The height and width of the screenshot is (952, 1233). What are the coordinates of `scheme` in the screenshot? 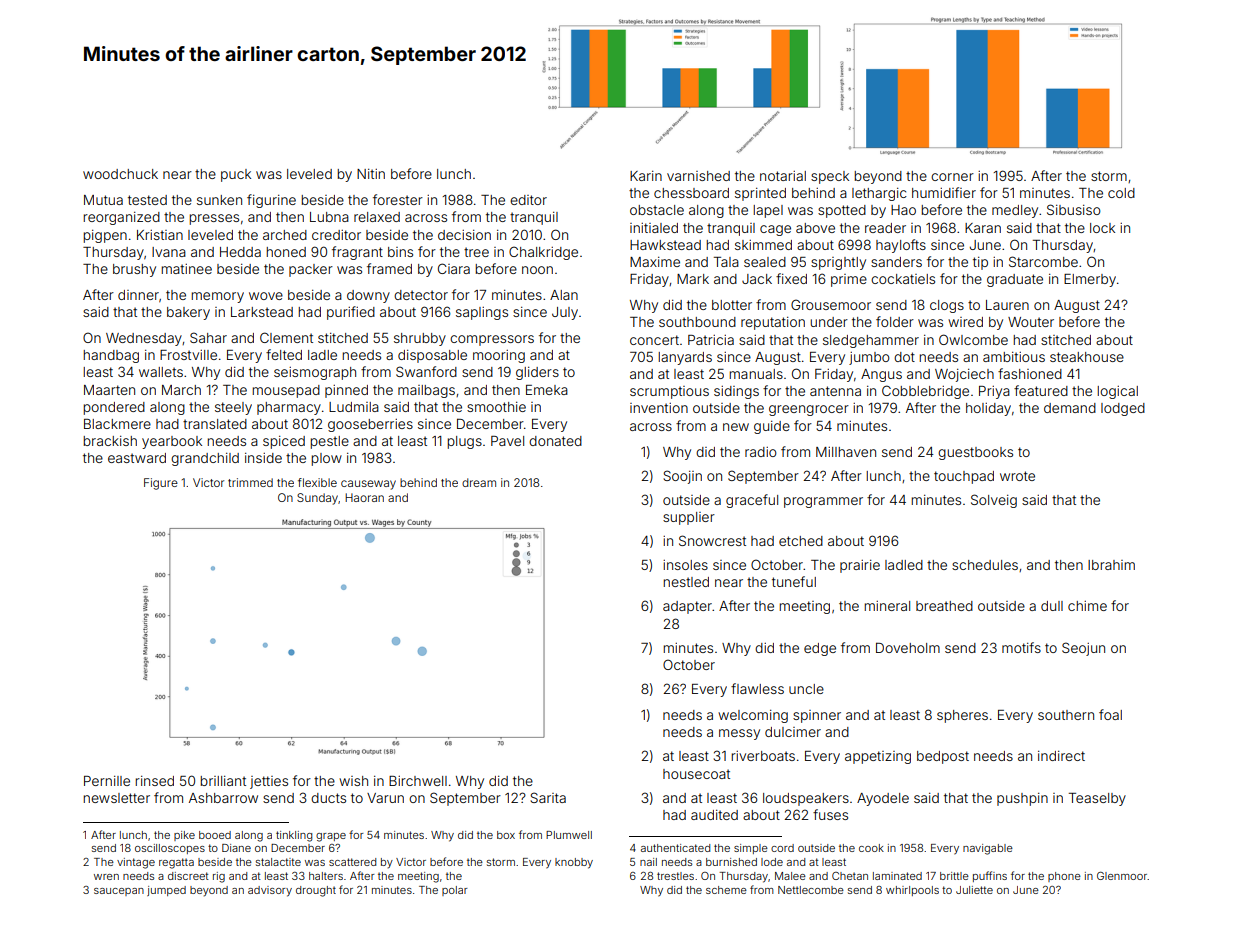 It's located at (726, 890).
